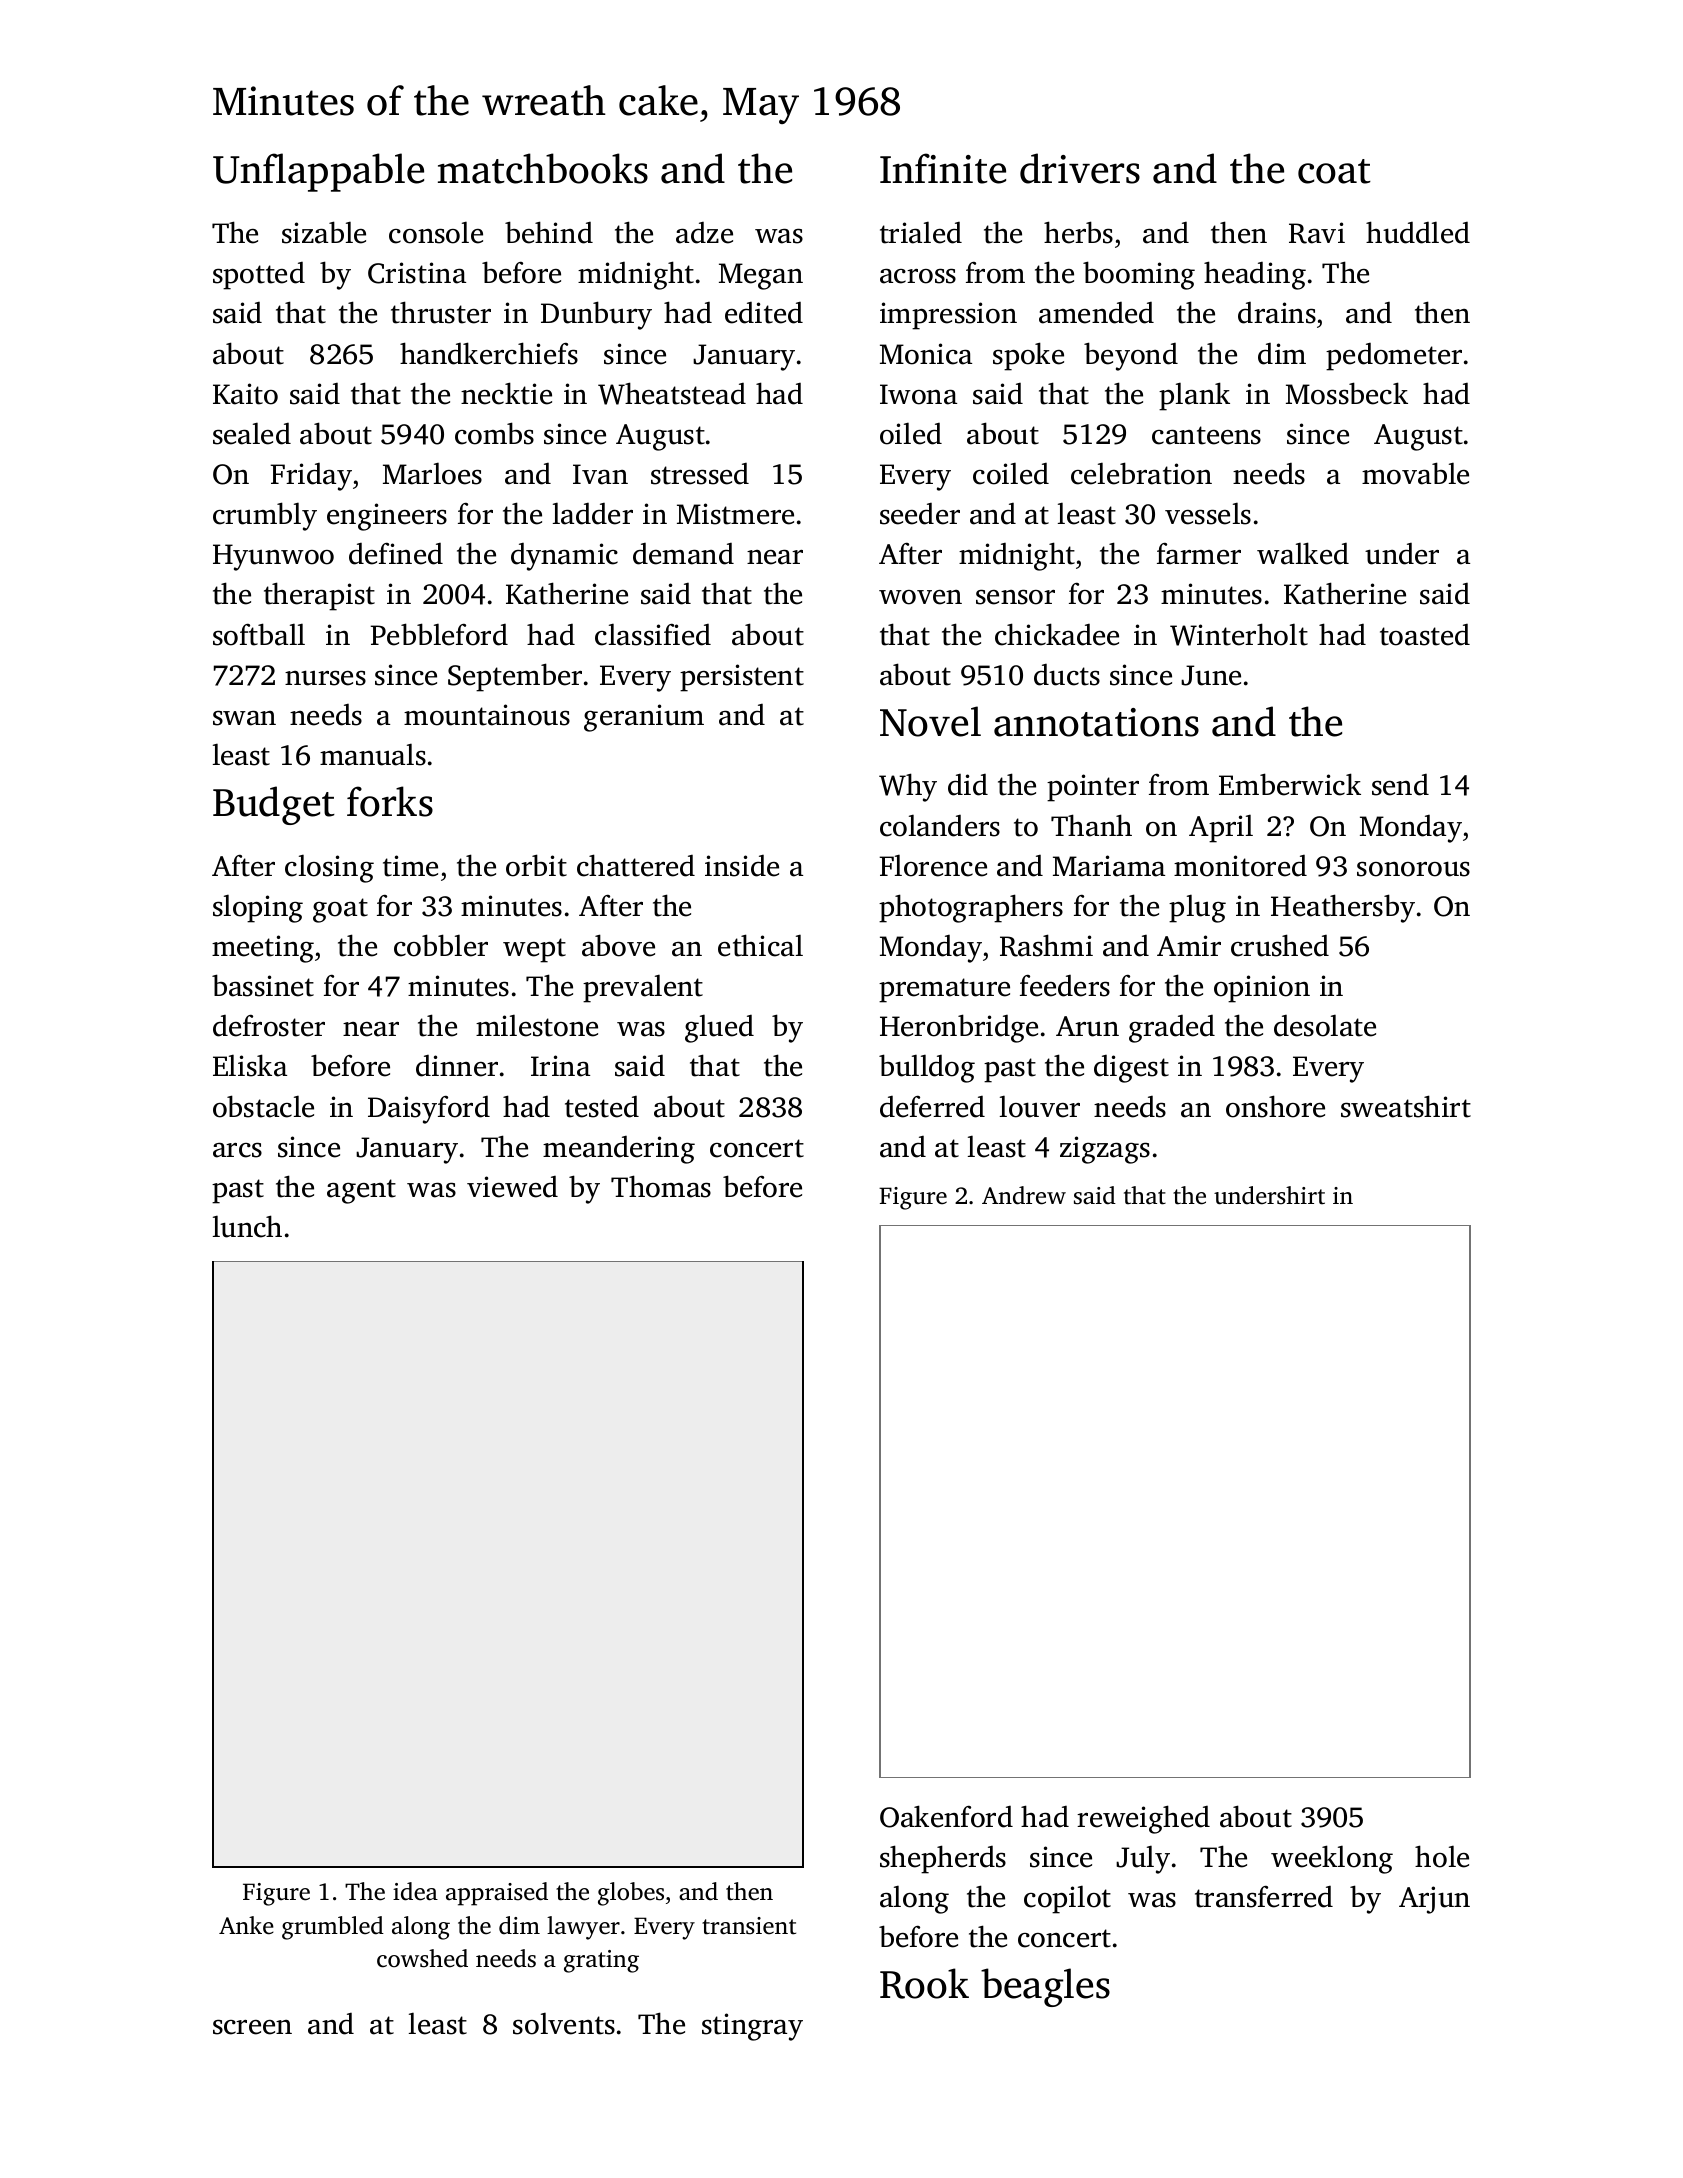 This screenshot has height=2178, width=1683. What do you see at coordinates (269, 1026) in the screenshot?
I see `defroster` at bounding box center [269, 1026].
